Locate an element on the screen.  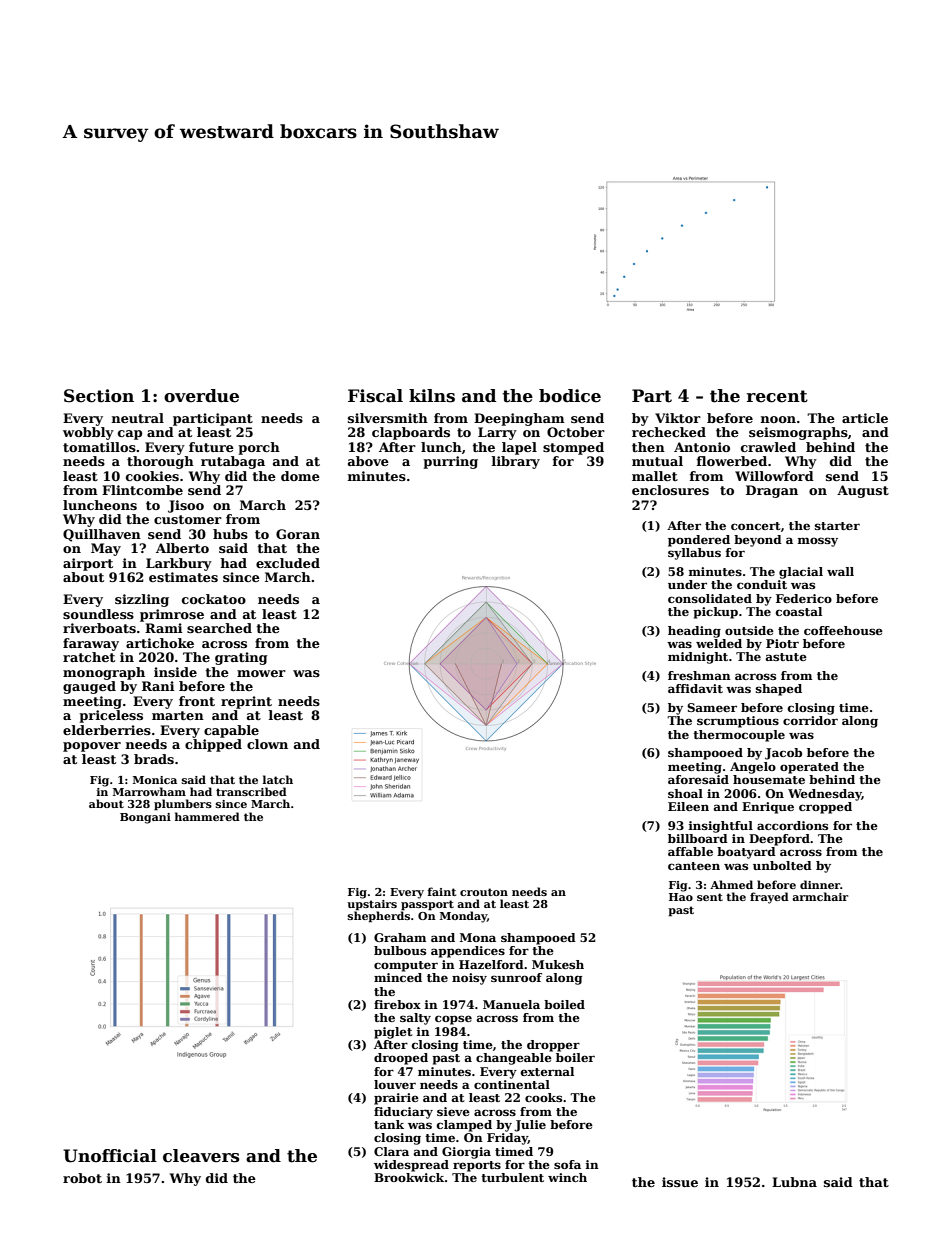
robot is located at coordinates (82, 1178).
